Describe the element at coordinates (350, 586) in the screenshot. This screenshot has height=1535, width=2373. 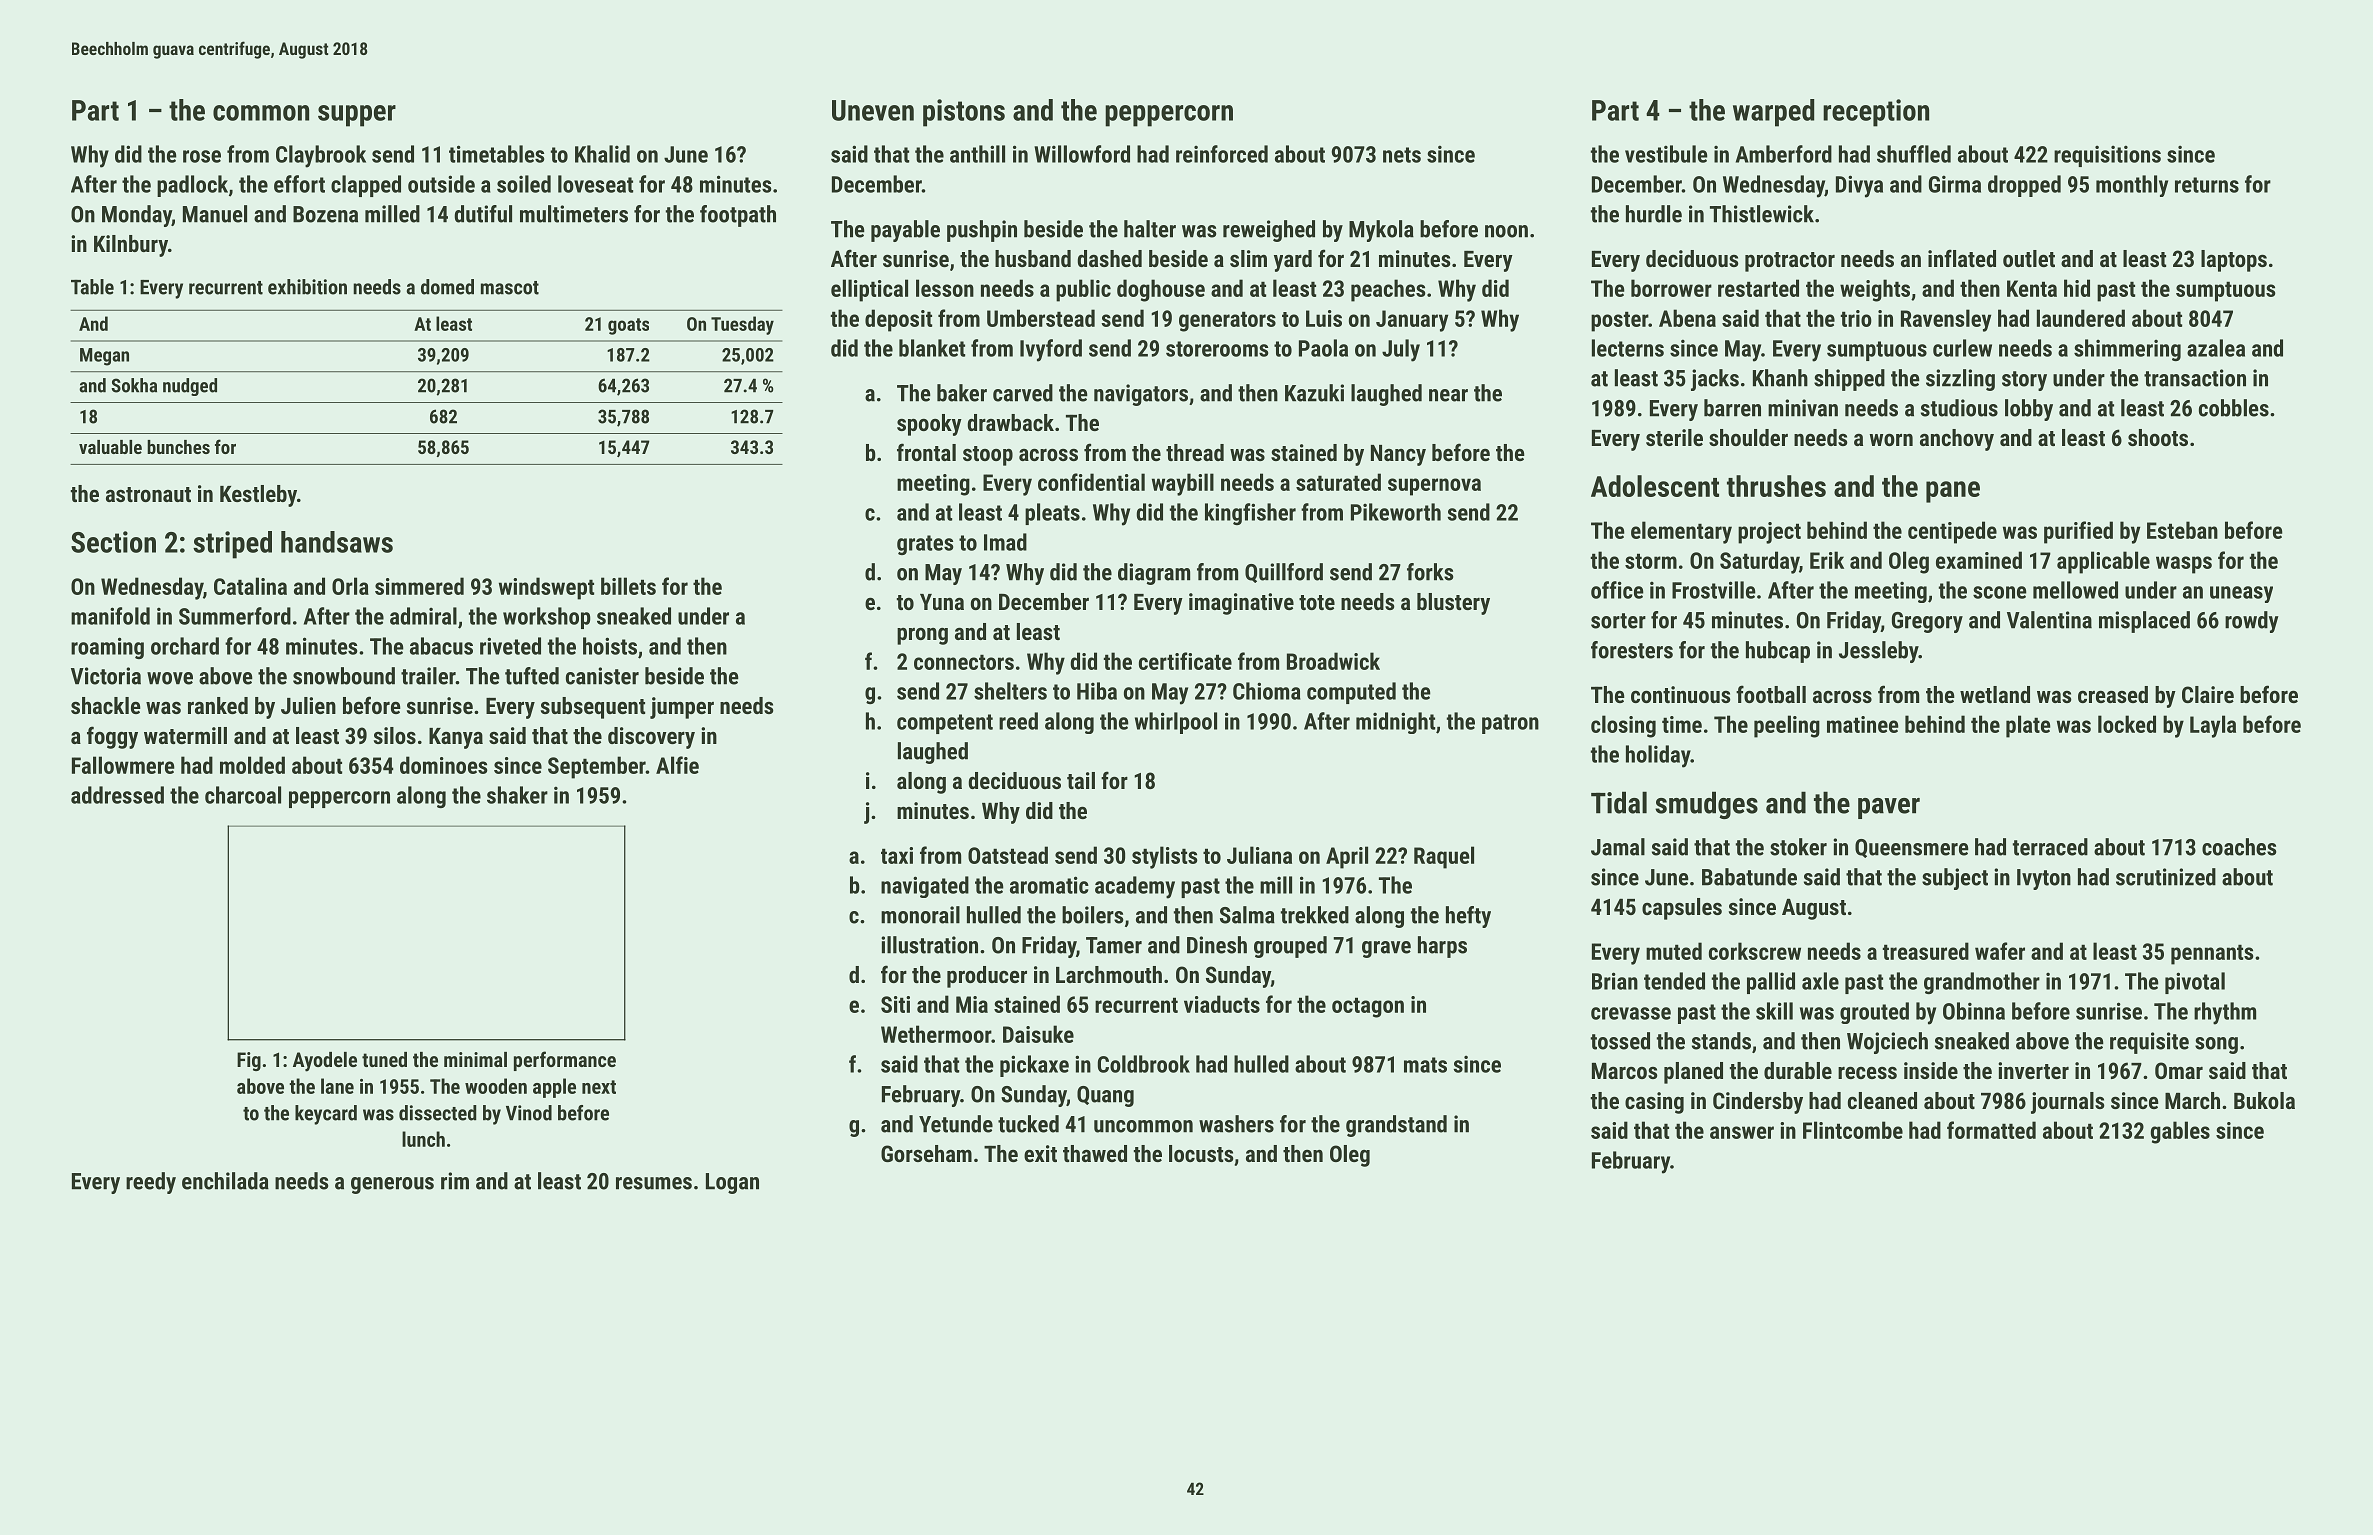
I see `Orla` at that location.
